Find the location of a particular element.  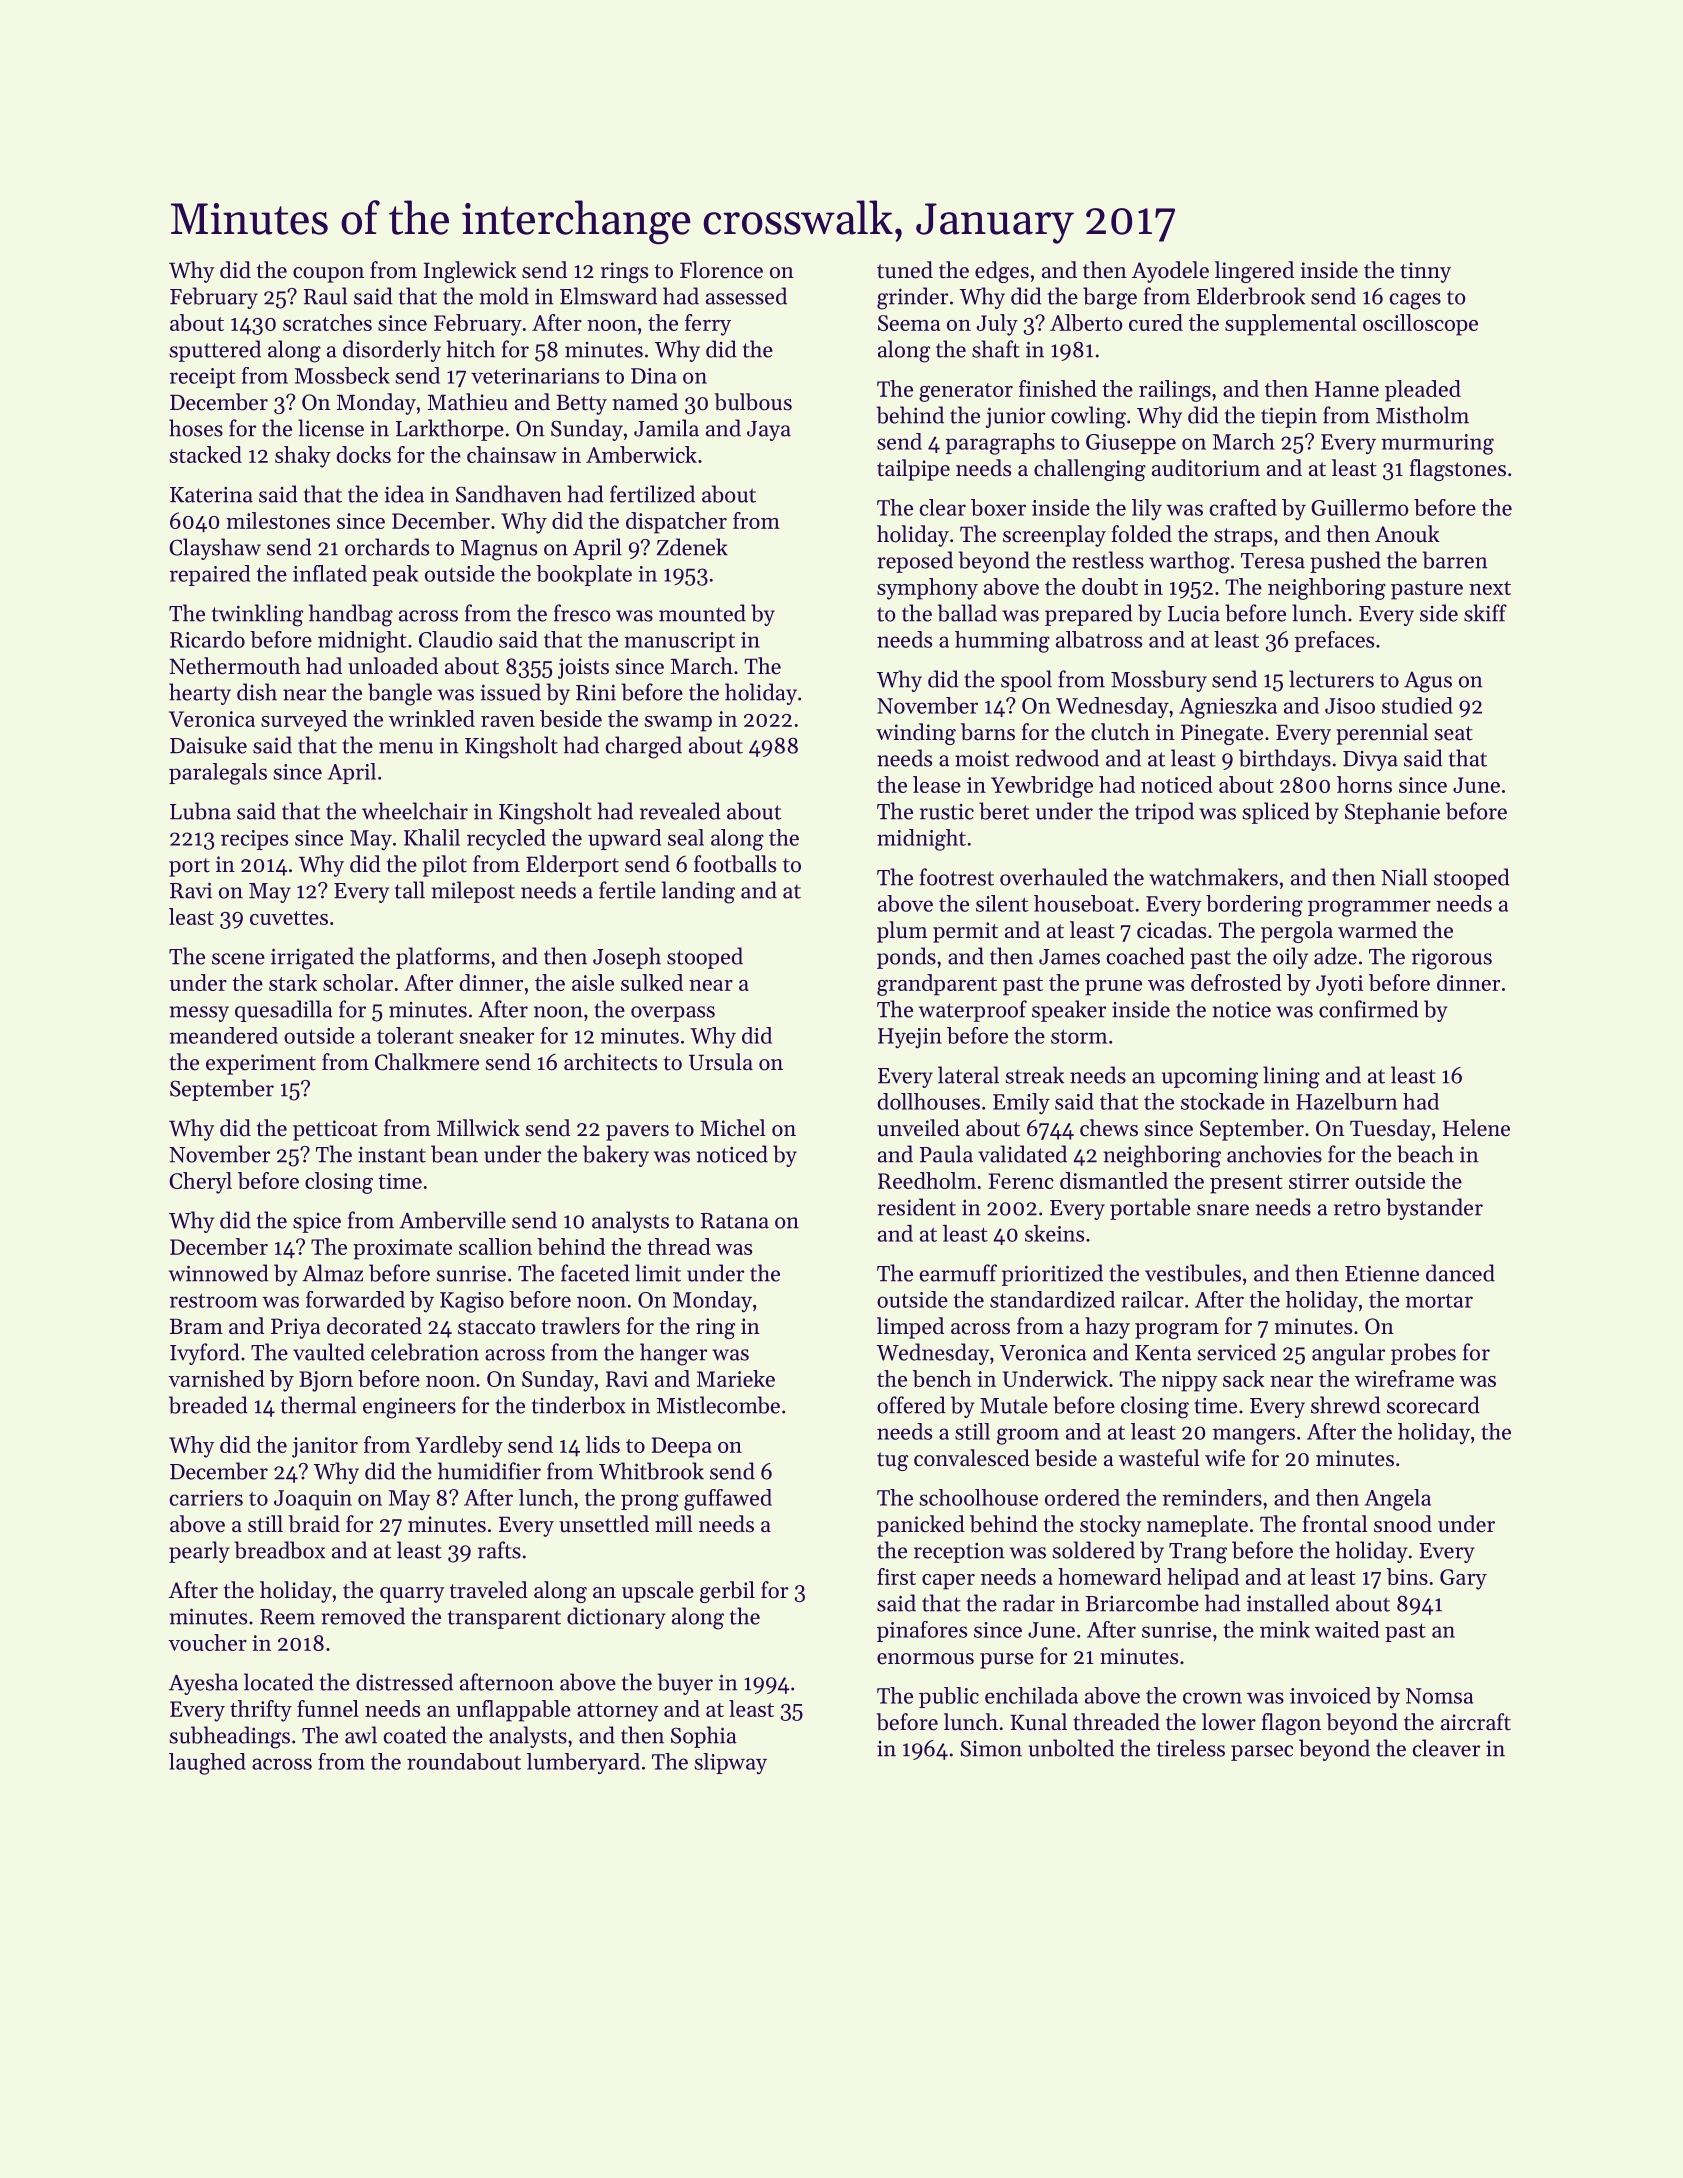

wheelchair is located at coordinates (415, 811).
